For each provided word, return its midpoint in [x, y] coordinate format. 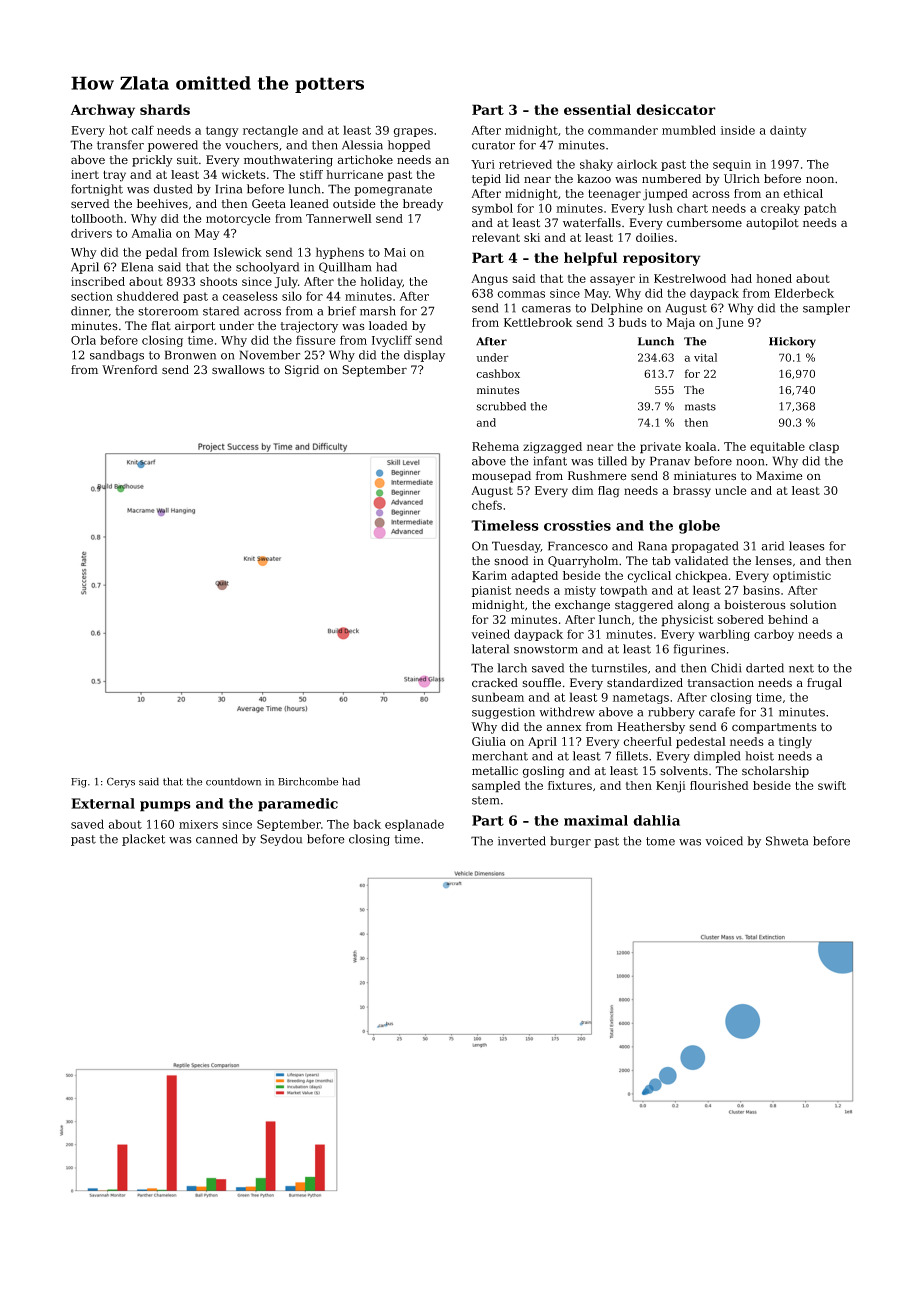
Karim [489, 575]
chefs [487, 505]
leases [807, 546]
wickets [244, 174]
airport [195, 327]
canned [217, 839]
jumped [665, 195]
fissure [315, 340]
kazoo [594, 178]
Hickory [792, 342]
